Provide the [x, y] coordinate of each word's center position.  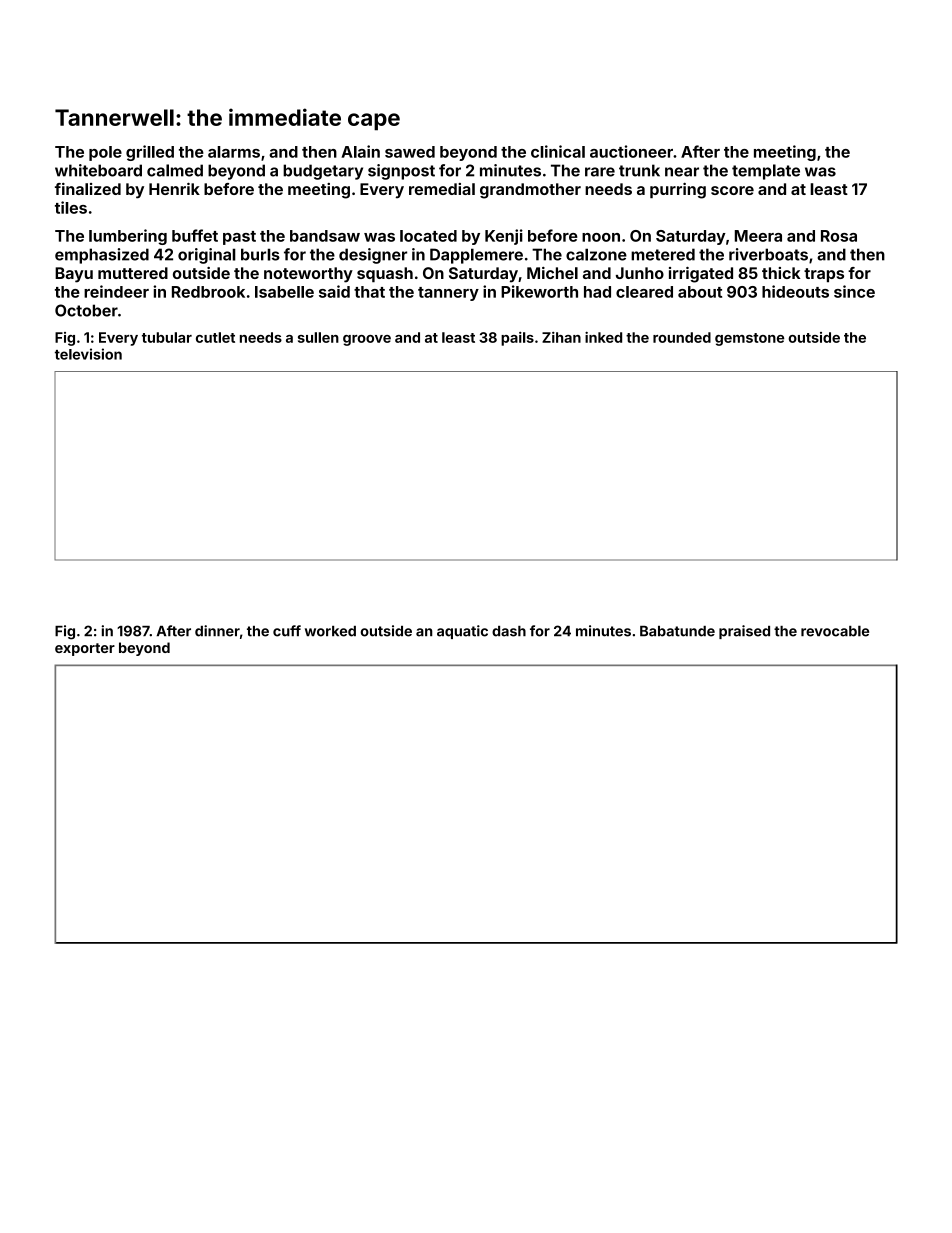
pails [517, 339]
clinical [558, 151]
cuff [287, 631]
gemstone [749, 339]
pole [105, 153]
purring [678, 191]
